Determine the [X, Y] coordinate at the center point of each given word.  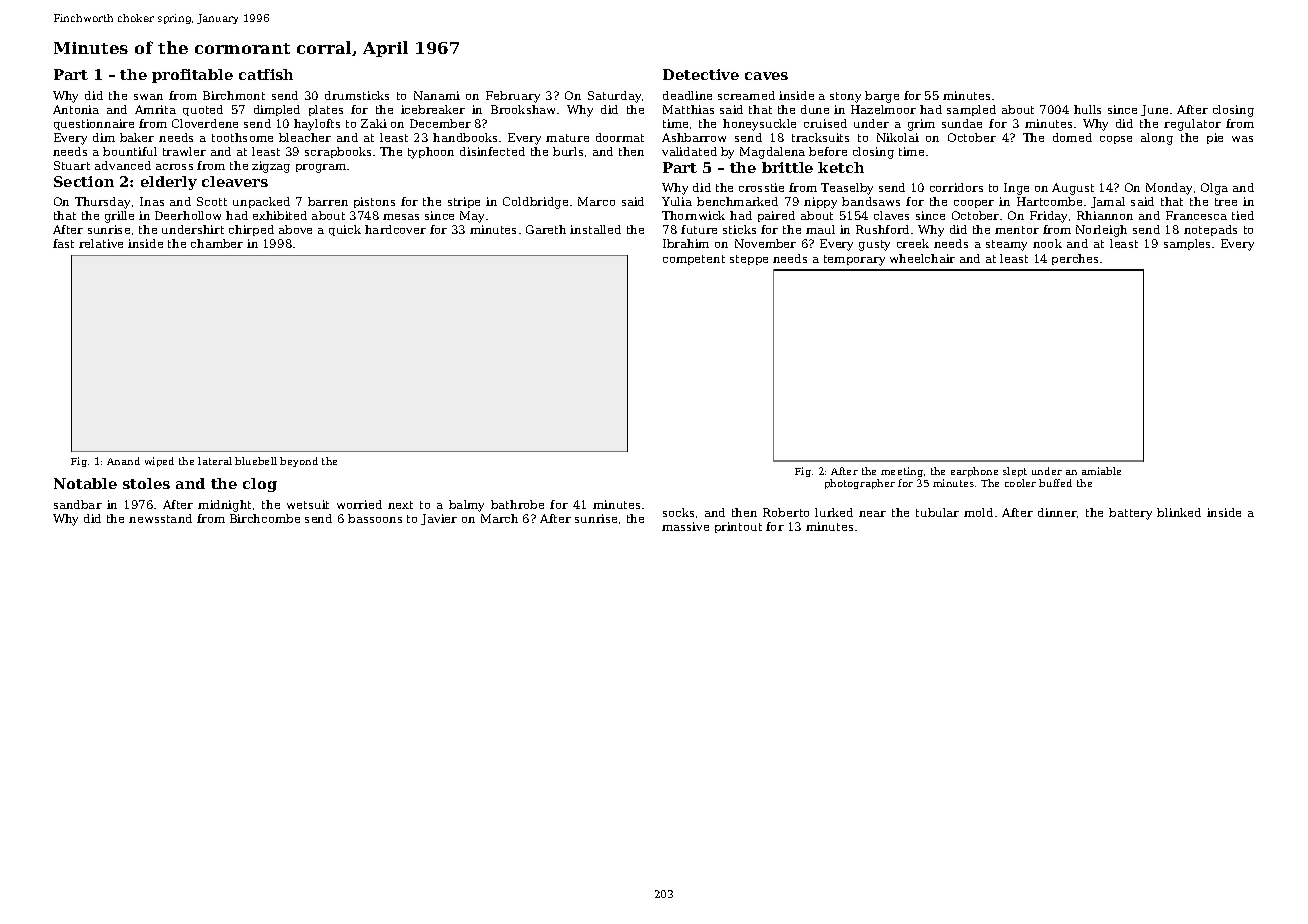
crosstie [761, 187]
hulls [1087, 109]
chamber [217, 243]
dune [815, 109]
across [174, 167]
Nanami [437, 95]
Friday [1048, 217]
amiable [1101, 471]
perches [1075, 259]
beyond [299, 462]
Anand [123, 461]
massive [685, 526]
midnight [224, 506]
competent [694, 260]
